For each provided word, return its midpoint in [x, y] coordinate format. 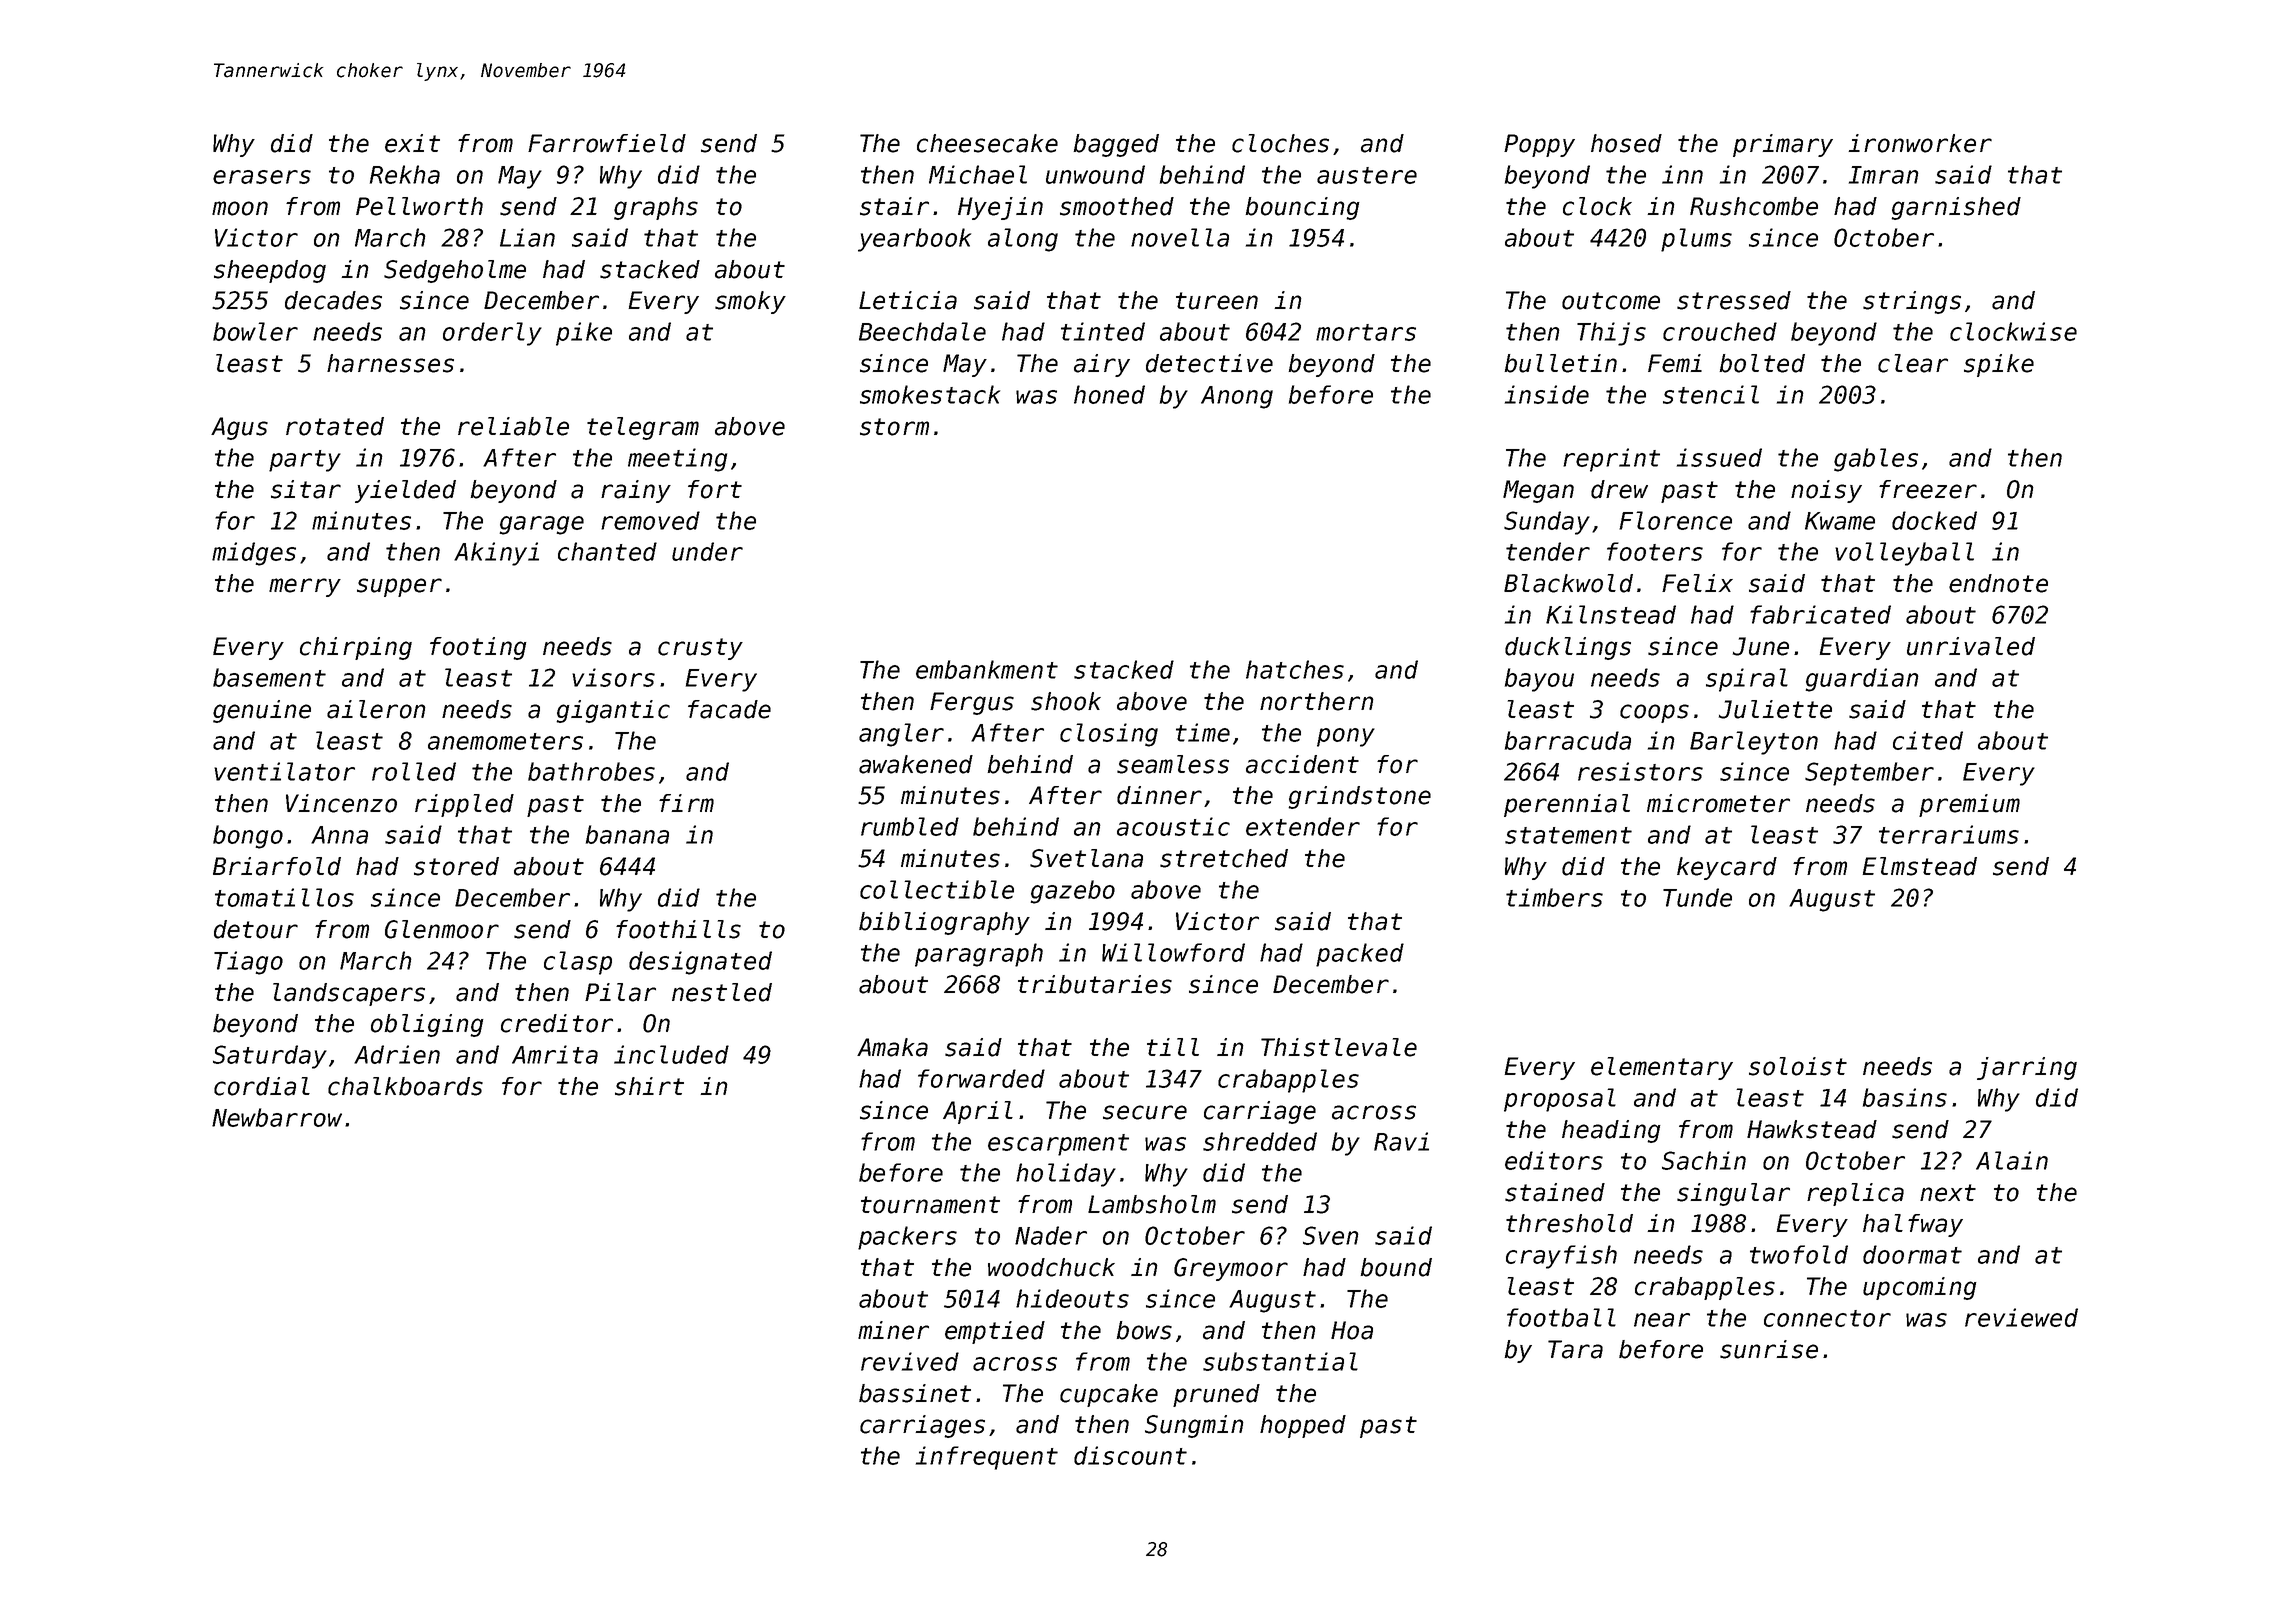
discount [1130, 1455]
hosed [1626, 143]
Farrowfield [607, 143]
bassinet [915, 1393]
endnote [1998, 583]
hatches [1295, 669]
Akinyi [496, 554]
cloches [1280, 143]
